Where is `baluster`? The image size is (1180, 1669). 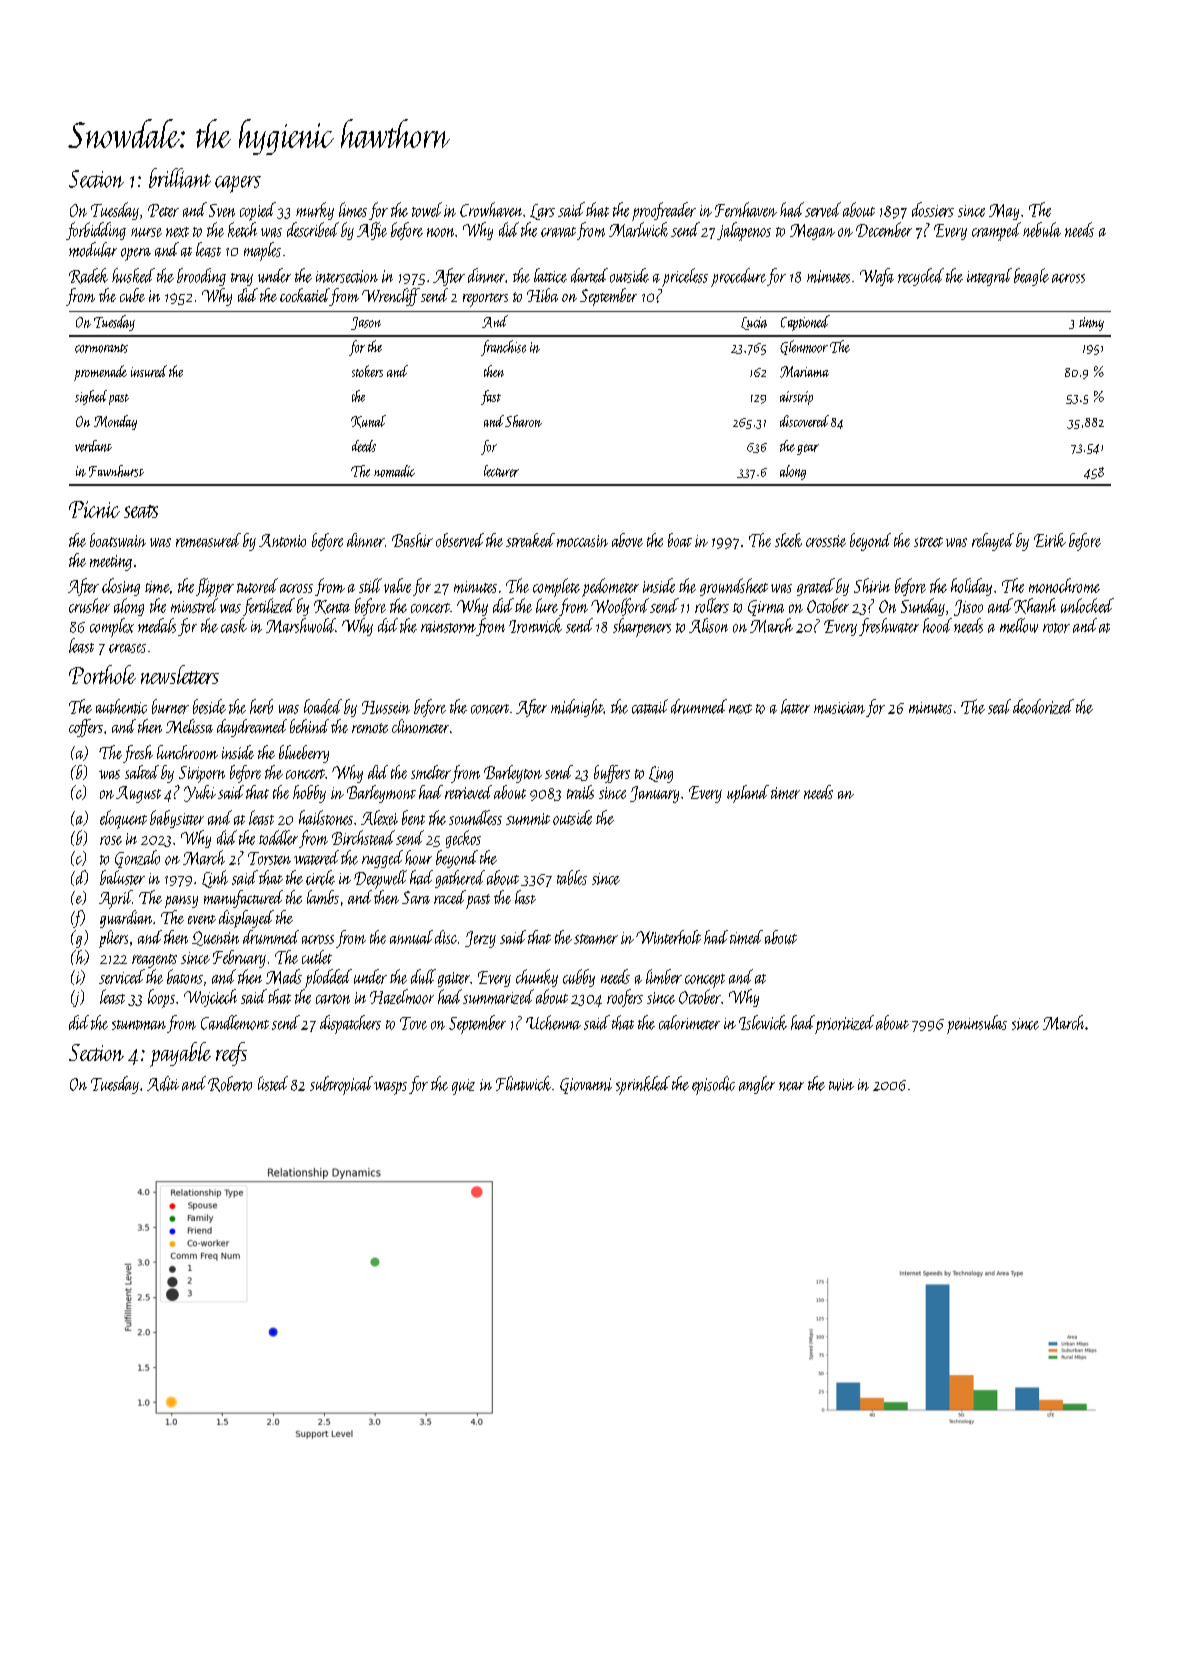
baluster is located at coordinates (122, 877).
